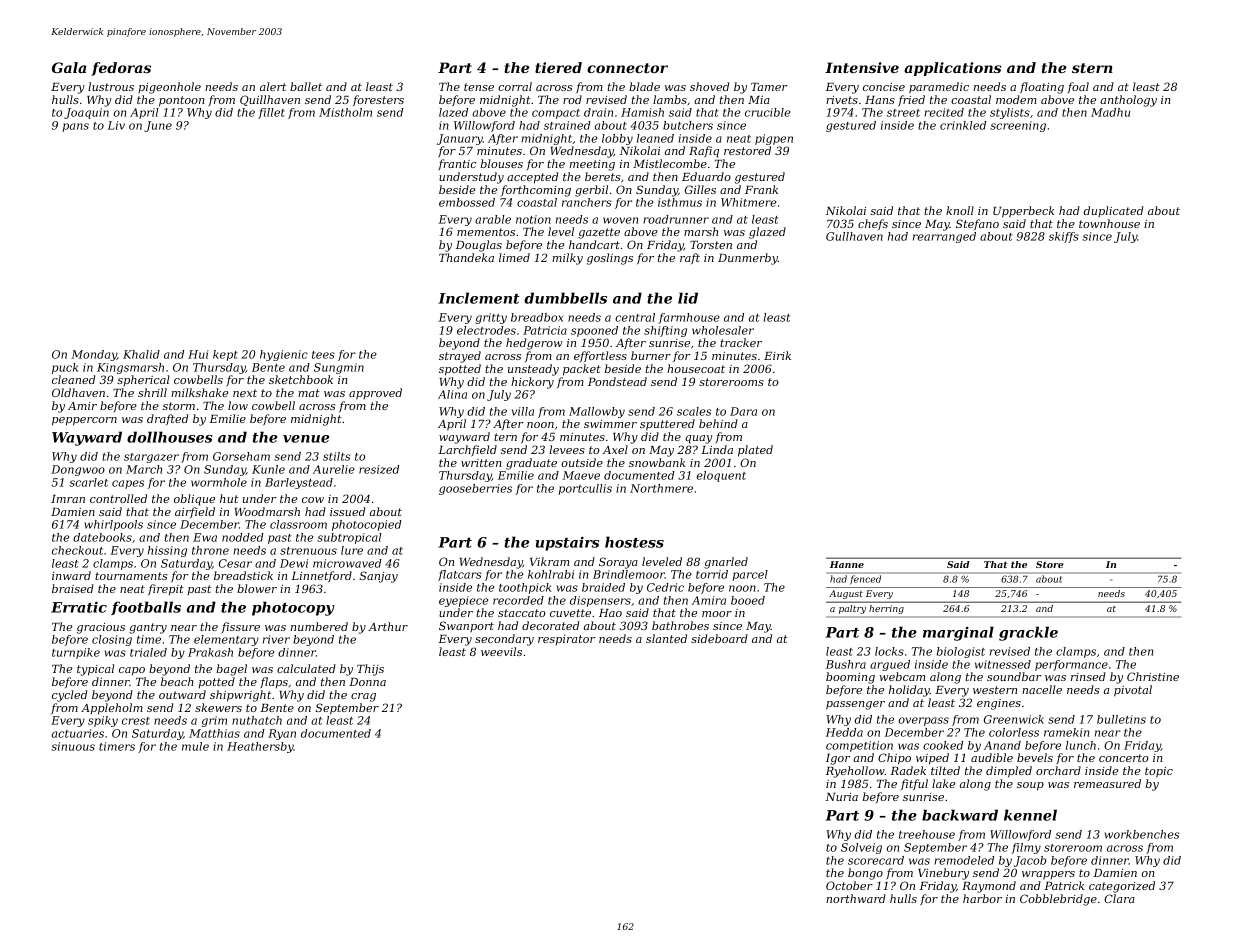  Describe the element at coordinates (94, 355) in the screenshot. I see `Monday` at that location.
